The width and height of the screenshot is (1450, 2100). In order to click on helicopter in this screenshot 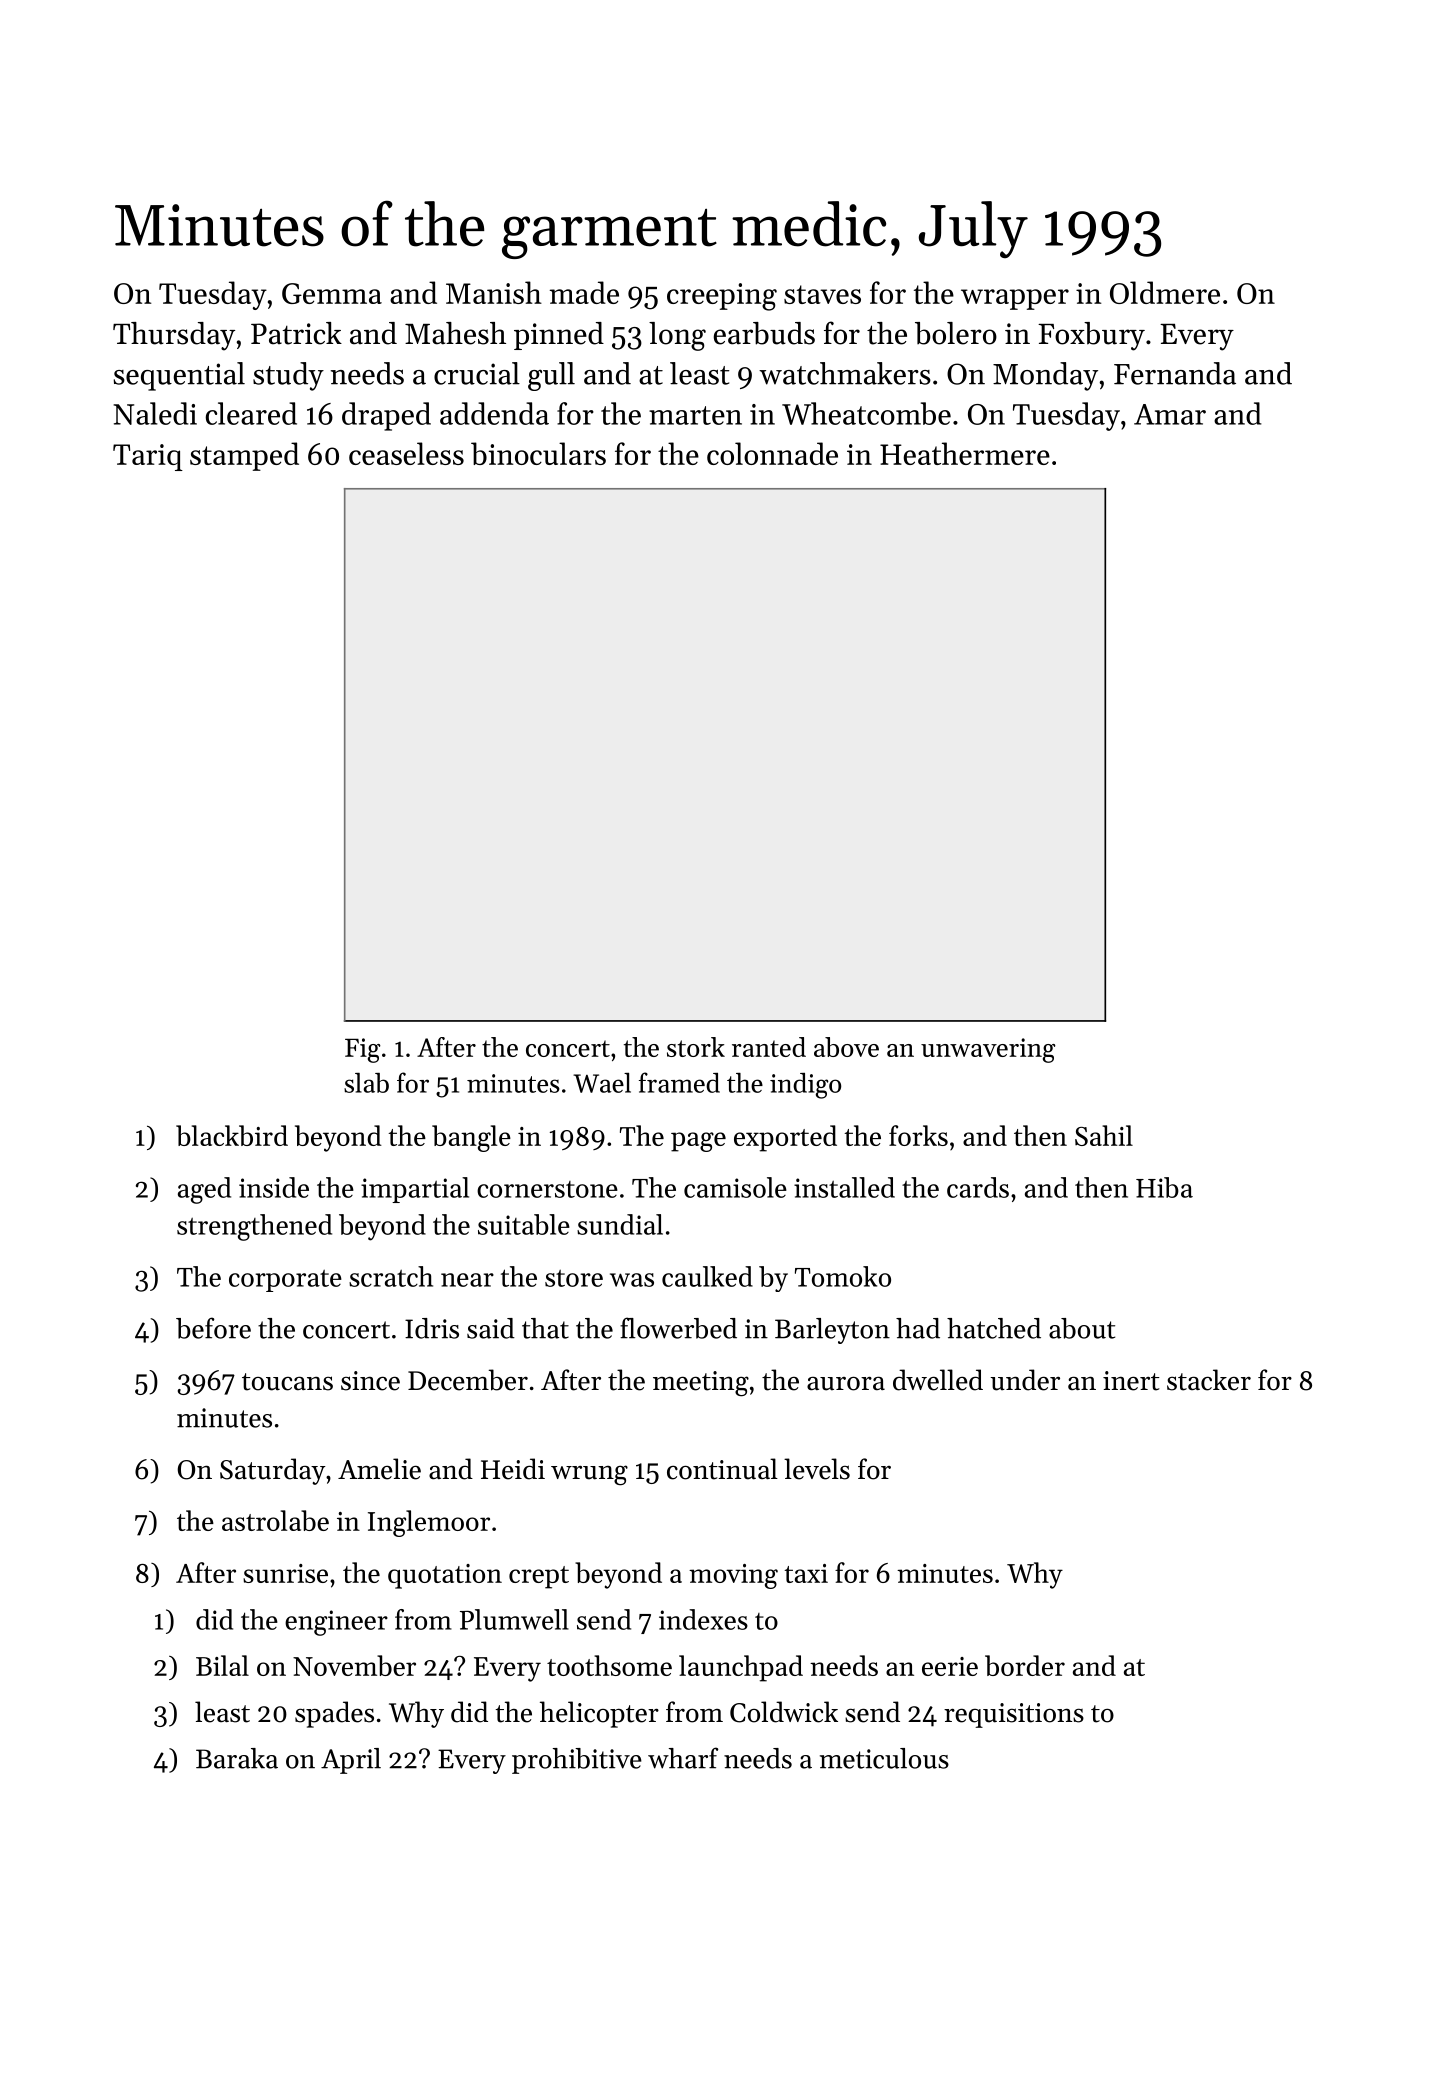, I will do `click(599, 1714)`.
